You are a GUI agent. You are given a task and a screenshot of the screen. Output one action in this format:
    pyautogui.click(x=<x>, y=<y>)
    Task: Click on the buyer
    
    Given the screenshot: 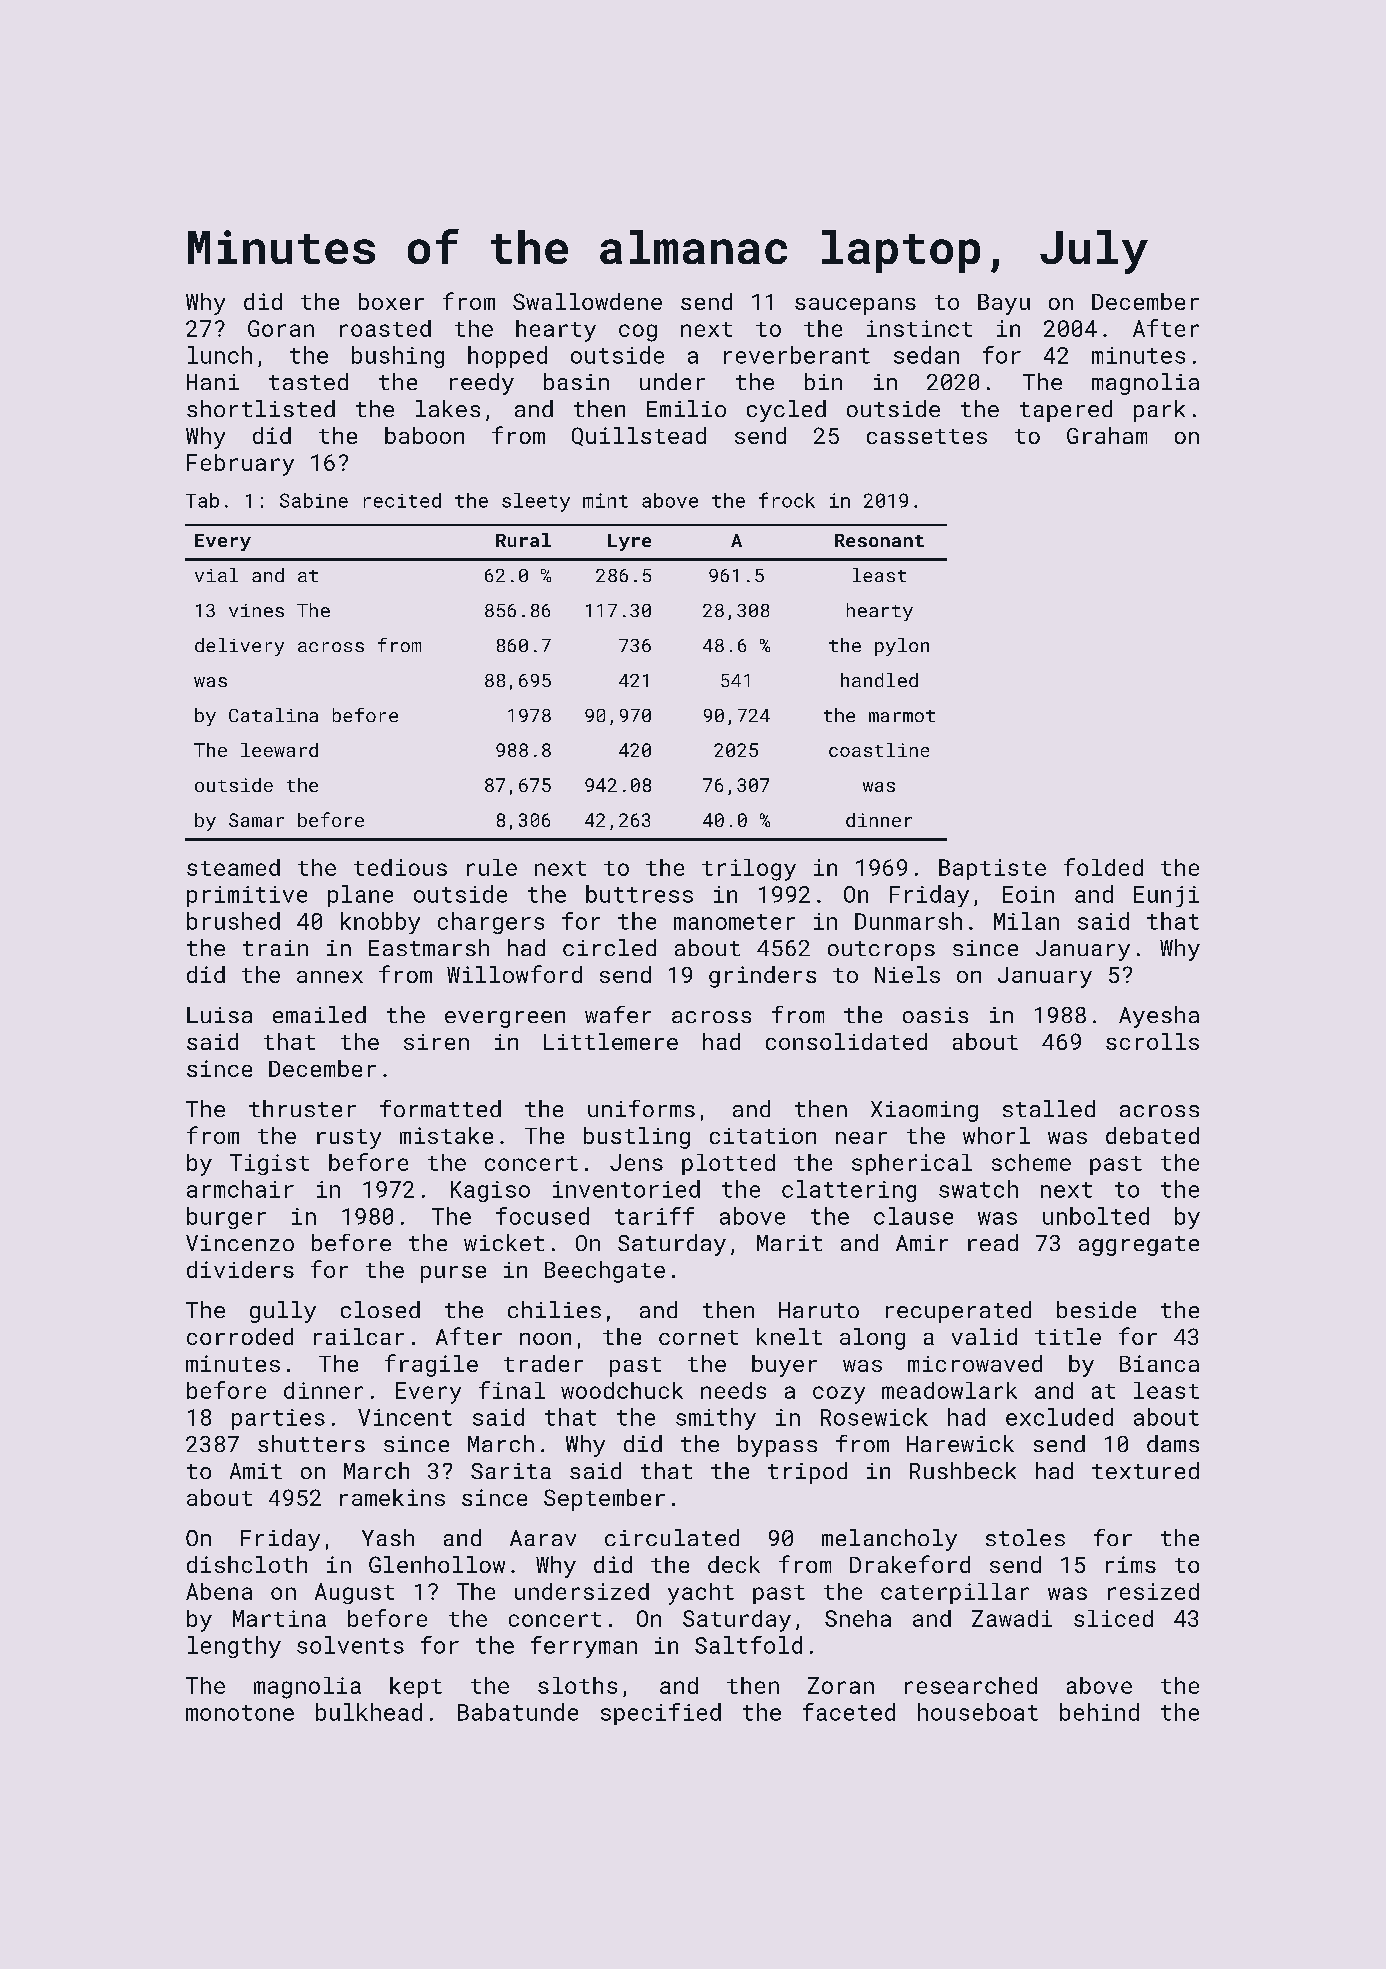 What is the action you would take?
    pyautogui.click(x=784, y=1366)
